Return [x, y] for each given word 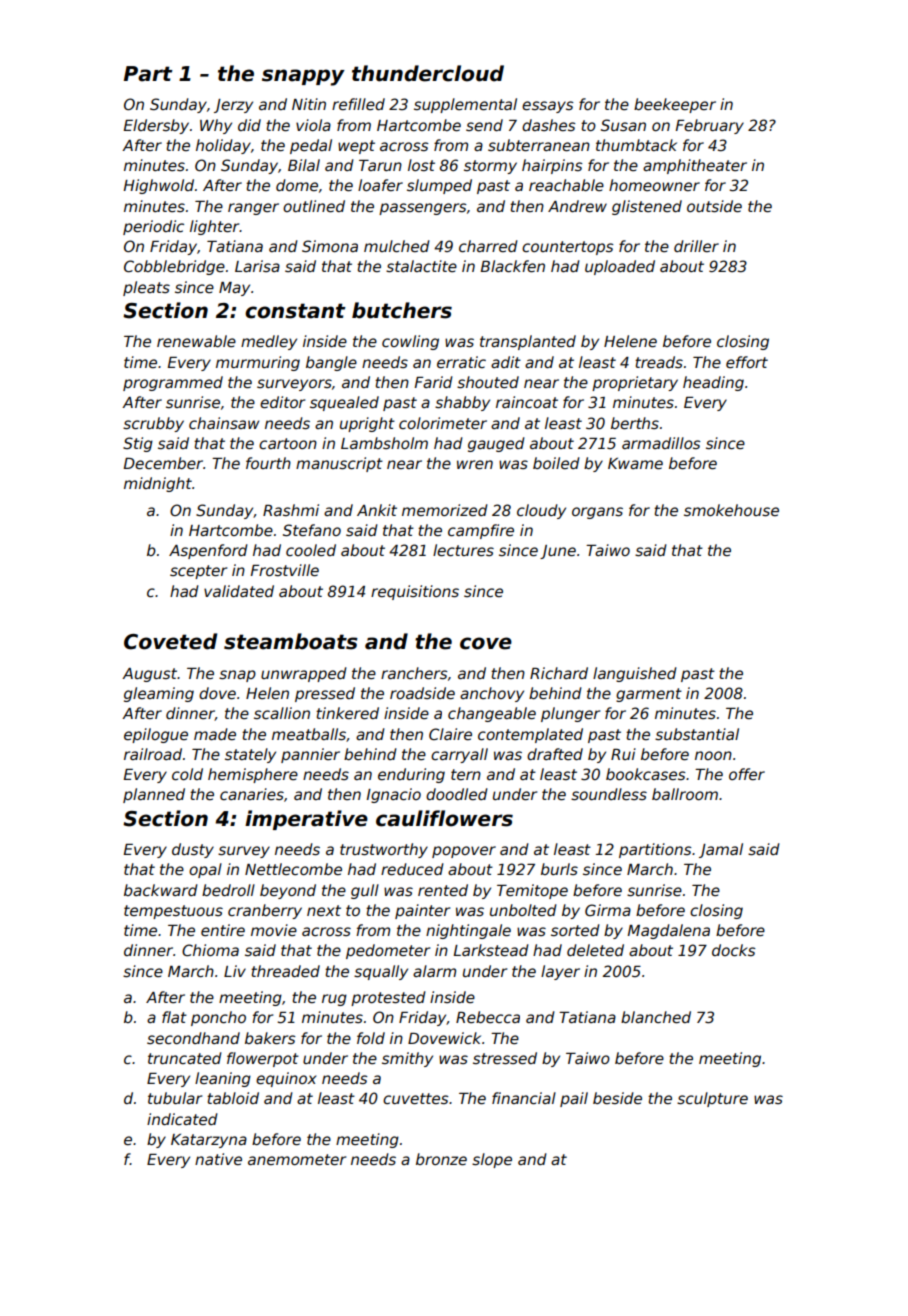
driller [696, 246]
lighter [215, 227]
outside [714, 206]
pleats [146, 288]
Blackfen [512, 266]
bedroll [228, 890]
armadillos [661, 443]
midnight [158, 484]
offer [747, 774]
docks [734, 950]
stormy [490, 167]
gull [365, 891]
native [218, 1159]
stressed [505, 1058]
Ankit [377, 510]
